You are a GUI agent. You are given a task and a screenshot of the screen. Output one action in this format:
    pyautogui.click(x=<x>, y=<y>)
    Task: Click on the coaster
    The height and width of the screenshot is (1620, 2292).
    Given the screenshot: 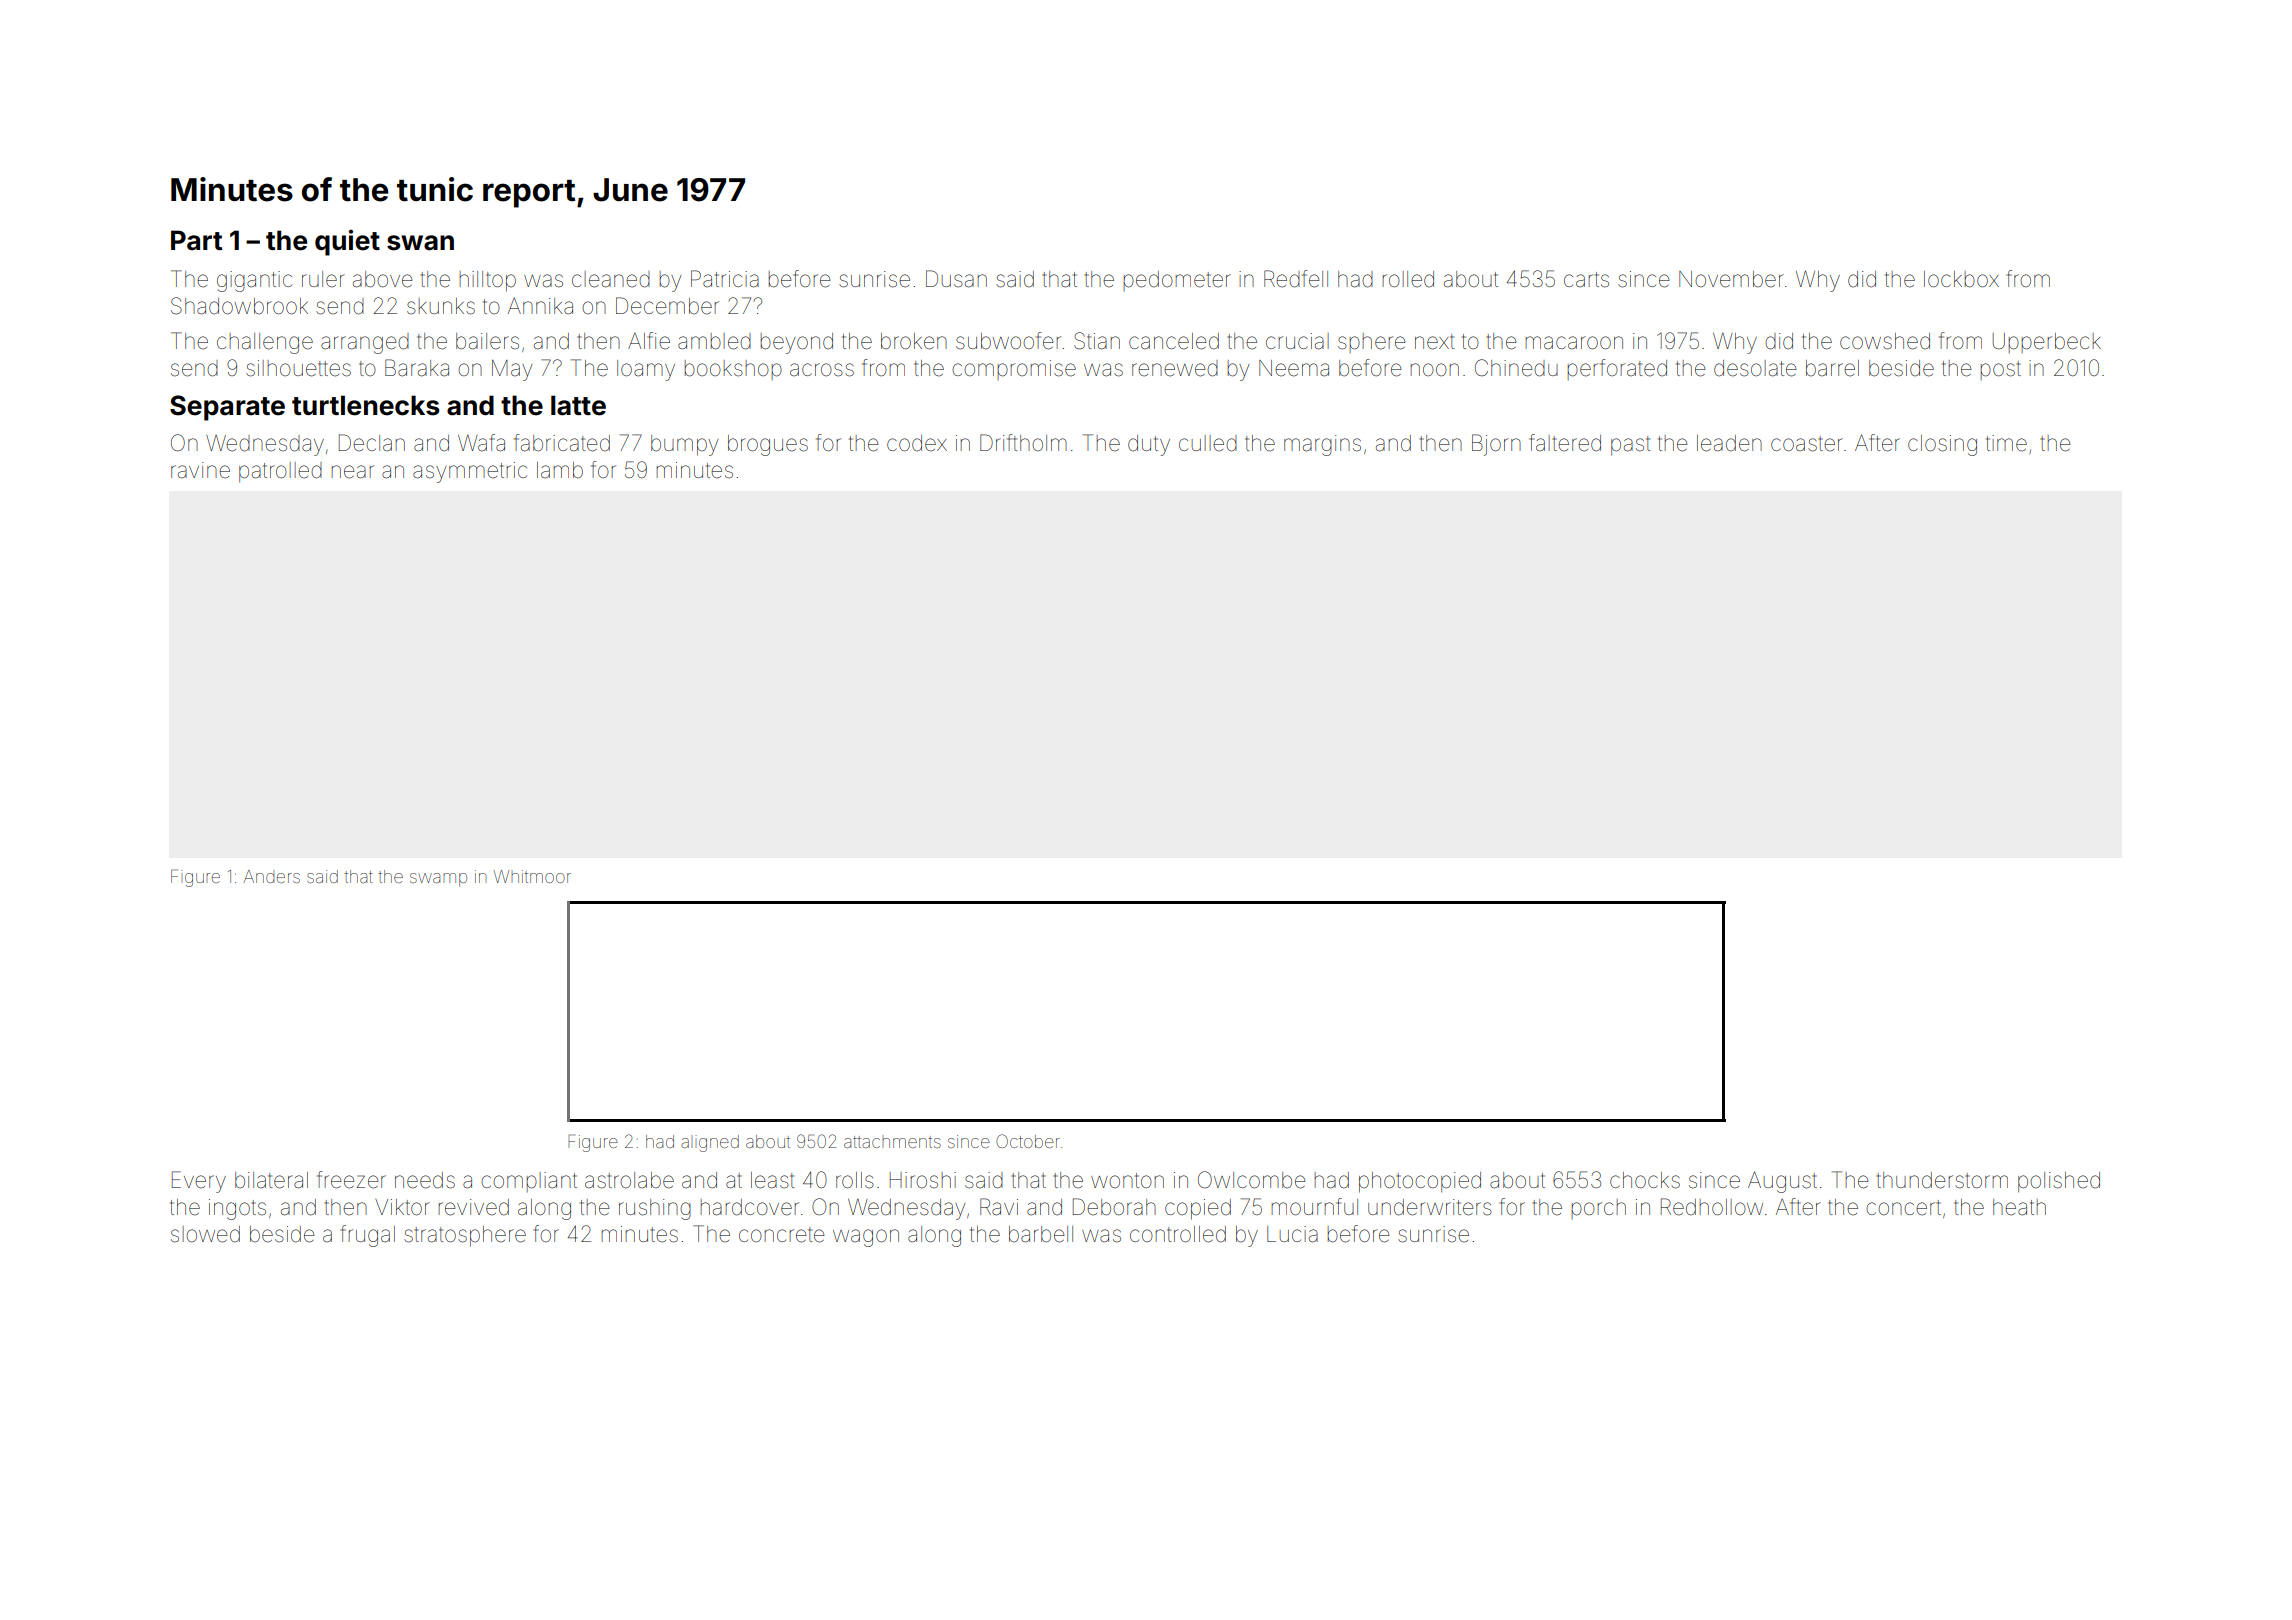 What is the action you would take?
    pyautogui.click(x=1807, y=444)
